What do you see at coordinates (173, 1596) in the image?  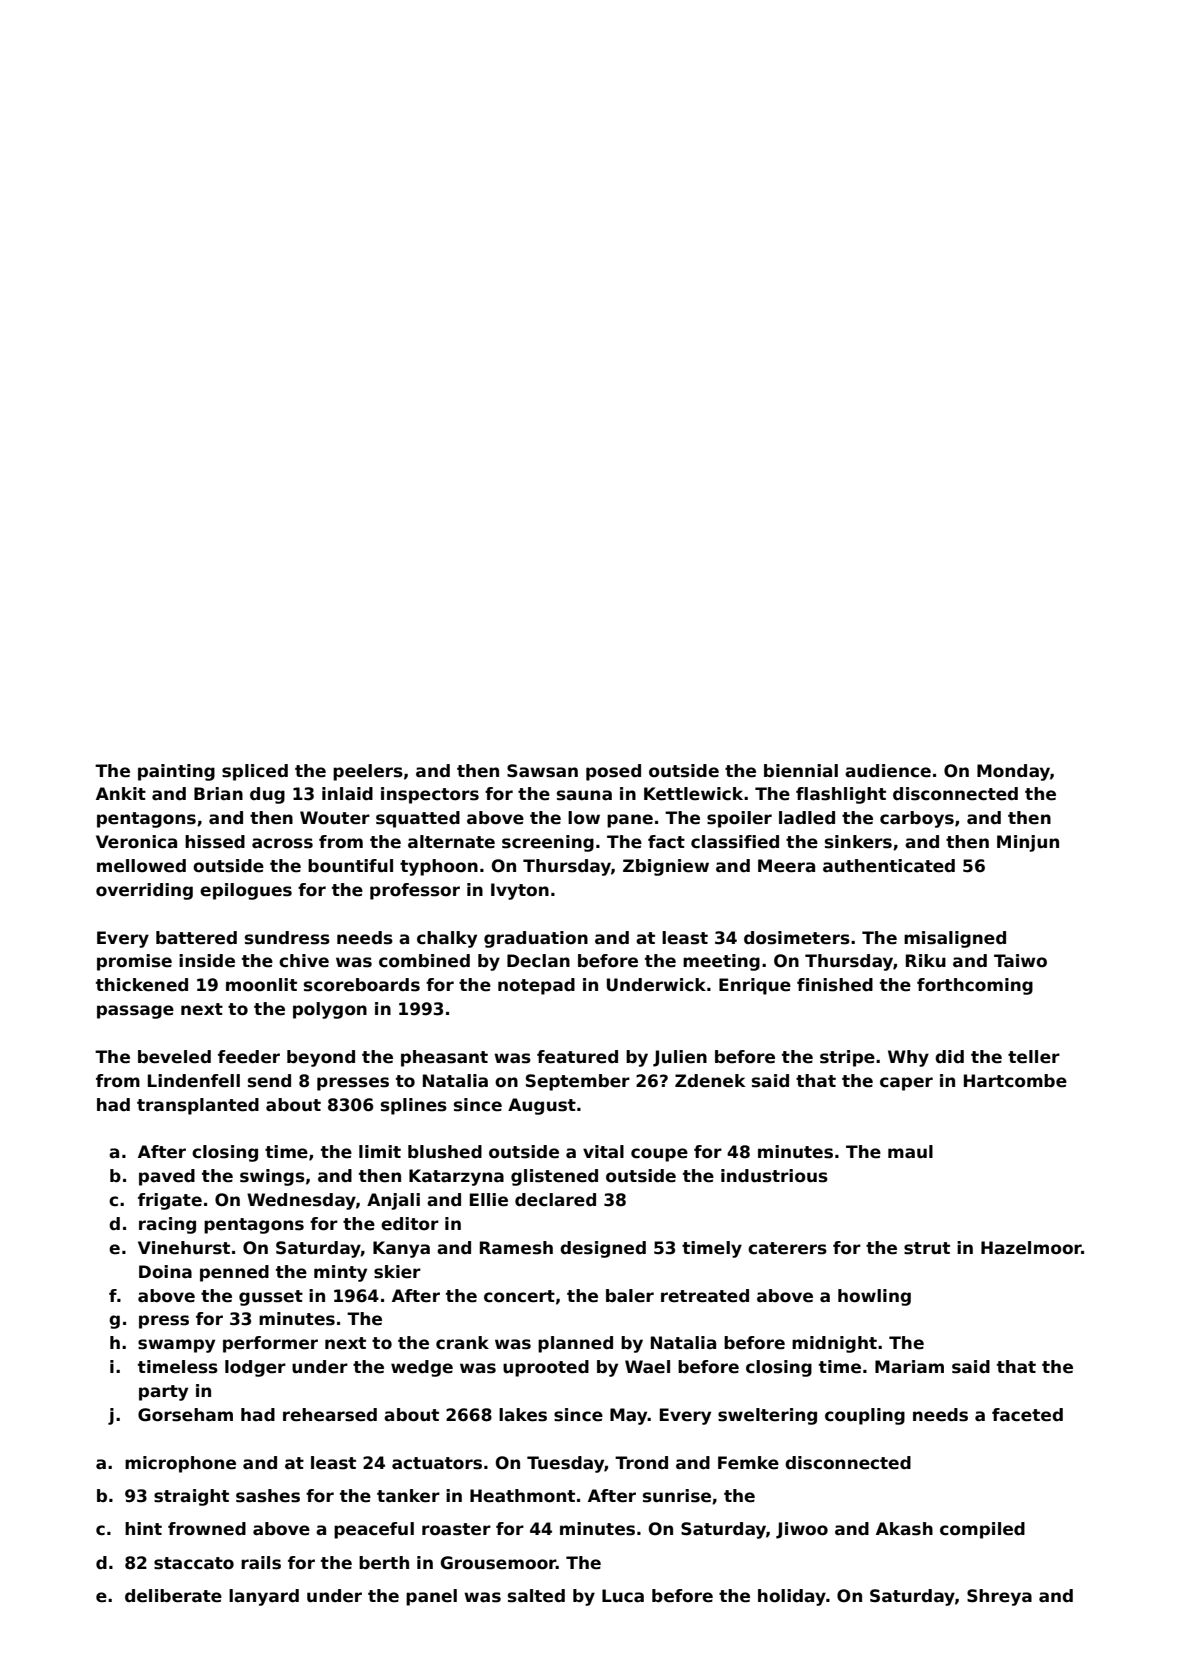 I see `deliberate` at bounding box center [173, 1596].
